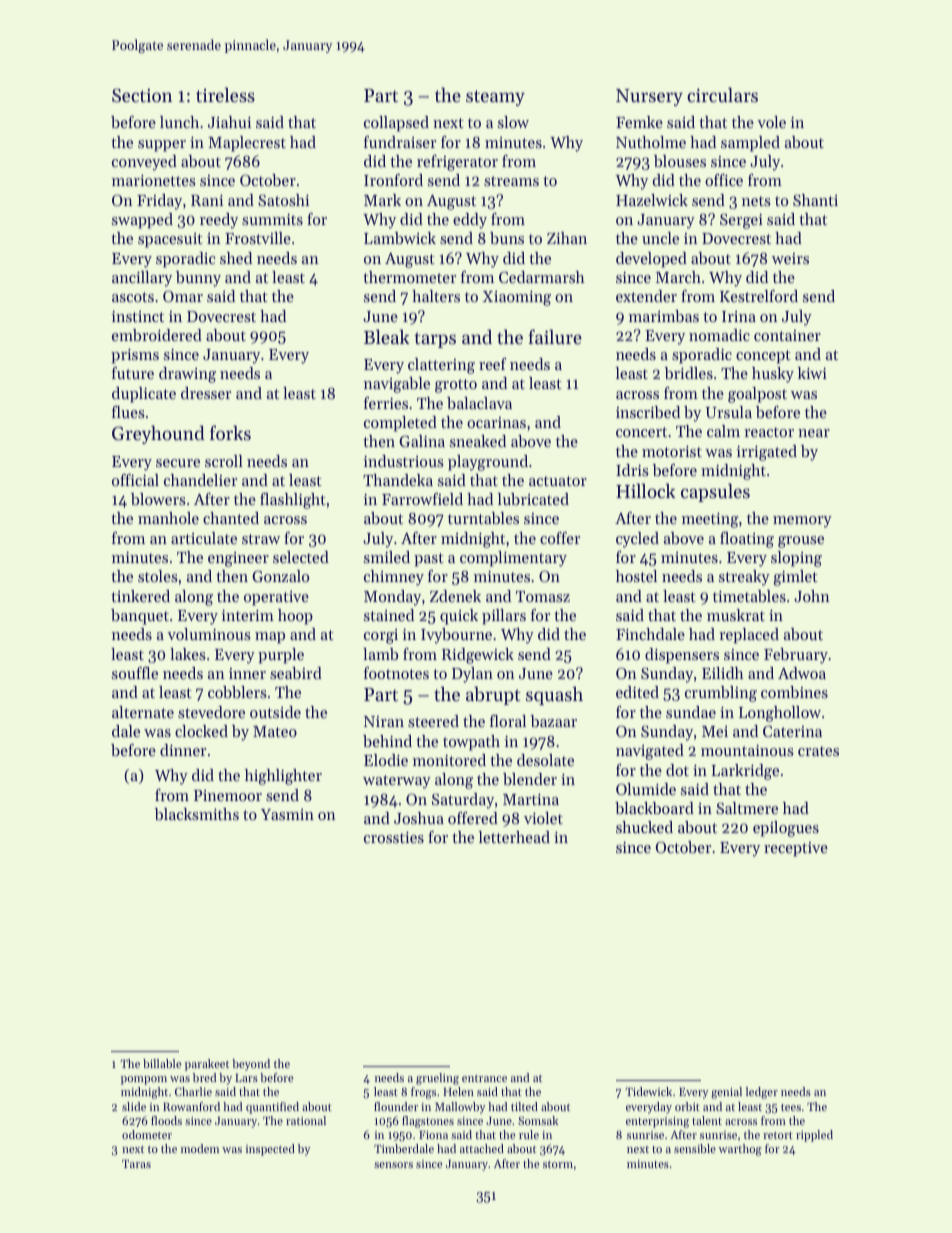  What do you see at coordinates (251, 1065) in the page?
I see `beyond` at bounding box center [251, 1065].
